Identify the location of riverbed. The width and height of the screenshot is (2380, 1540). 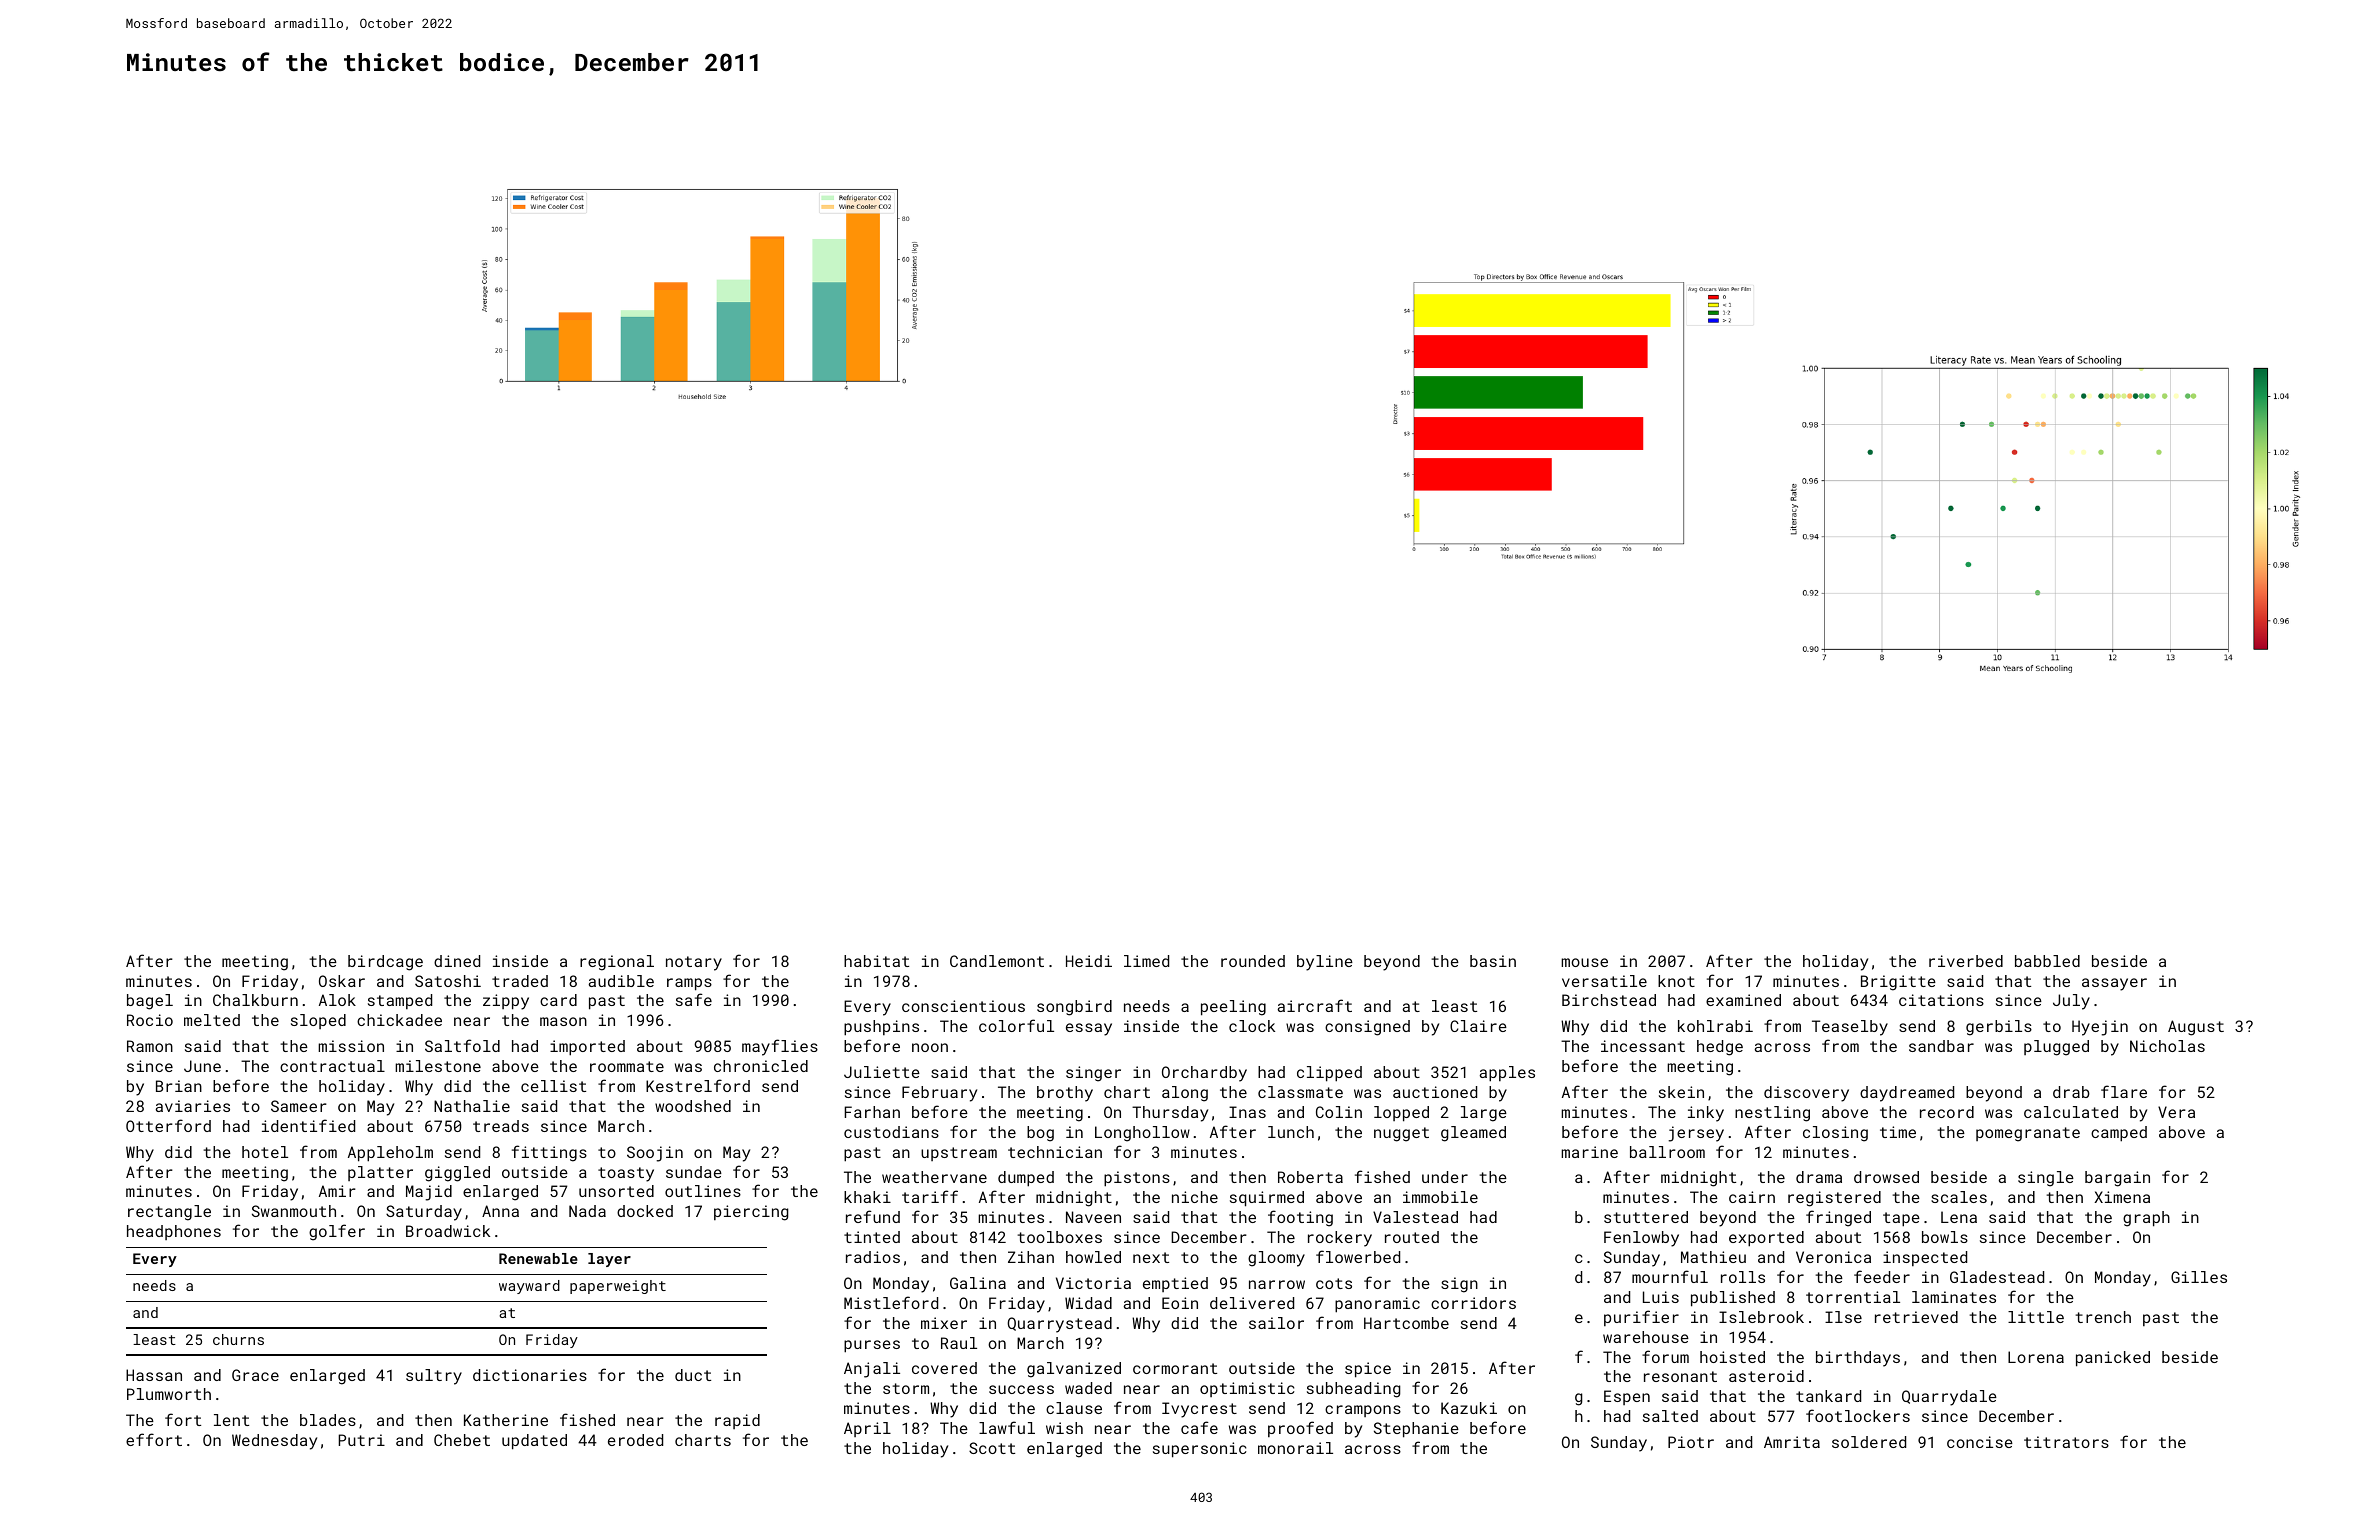
(1966, 961).
